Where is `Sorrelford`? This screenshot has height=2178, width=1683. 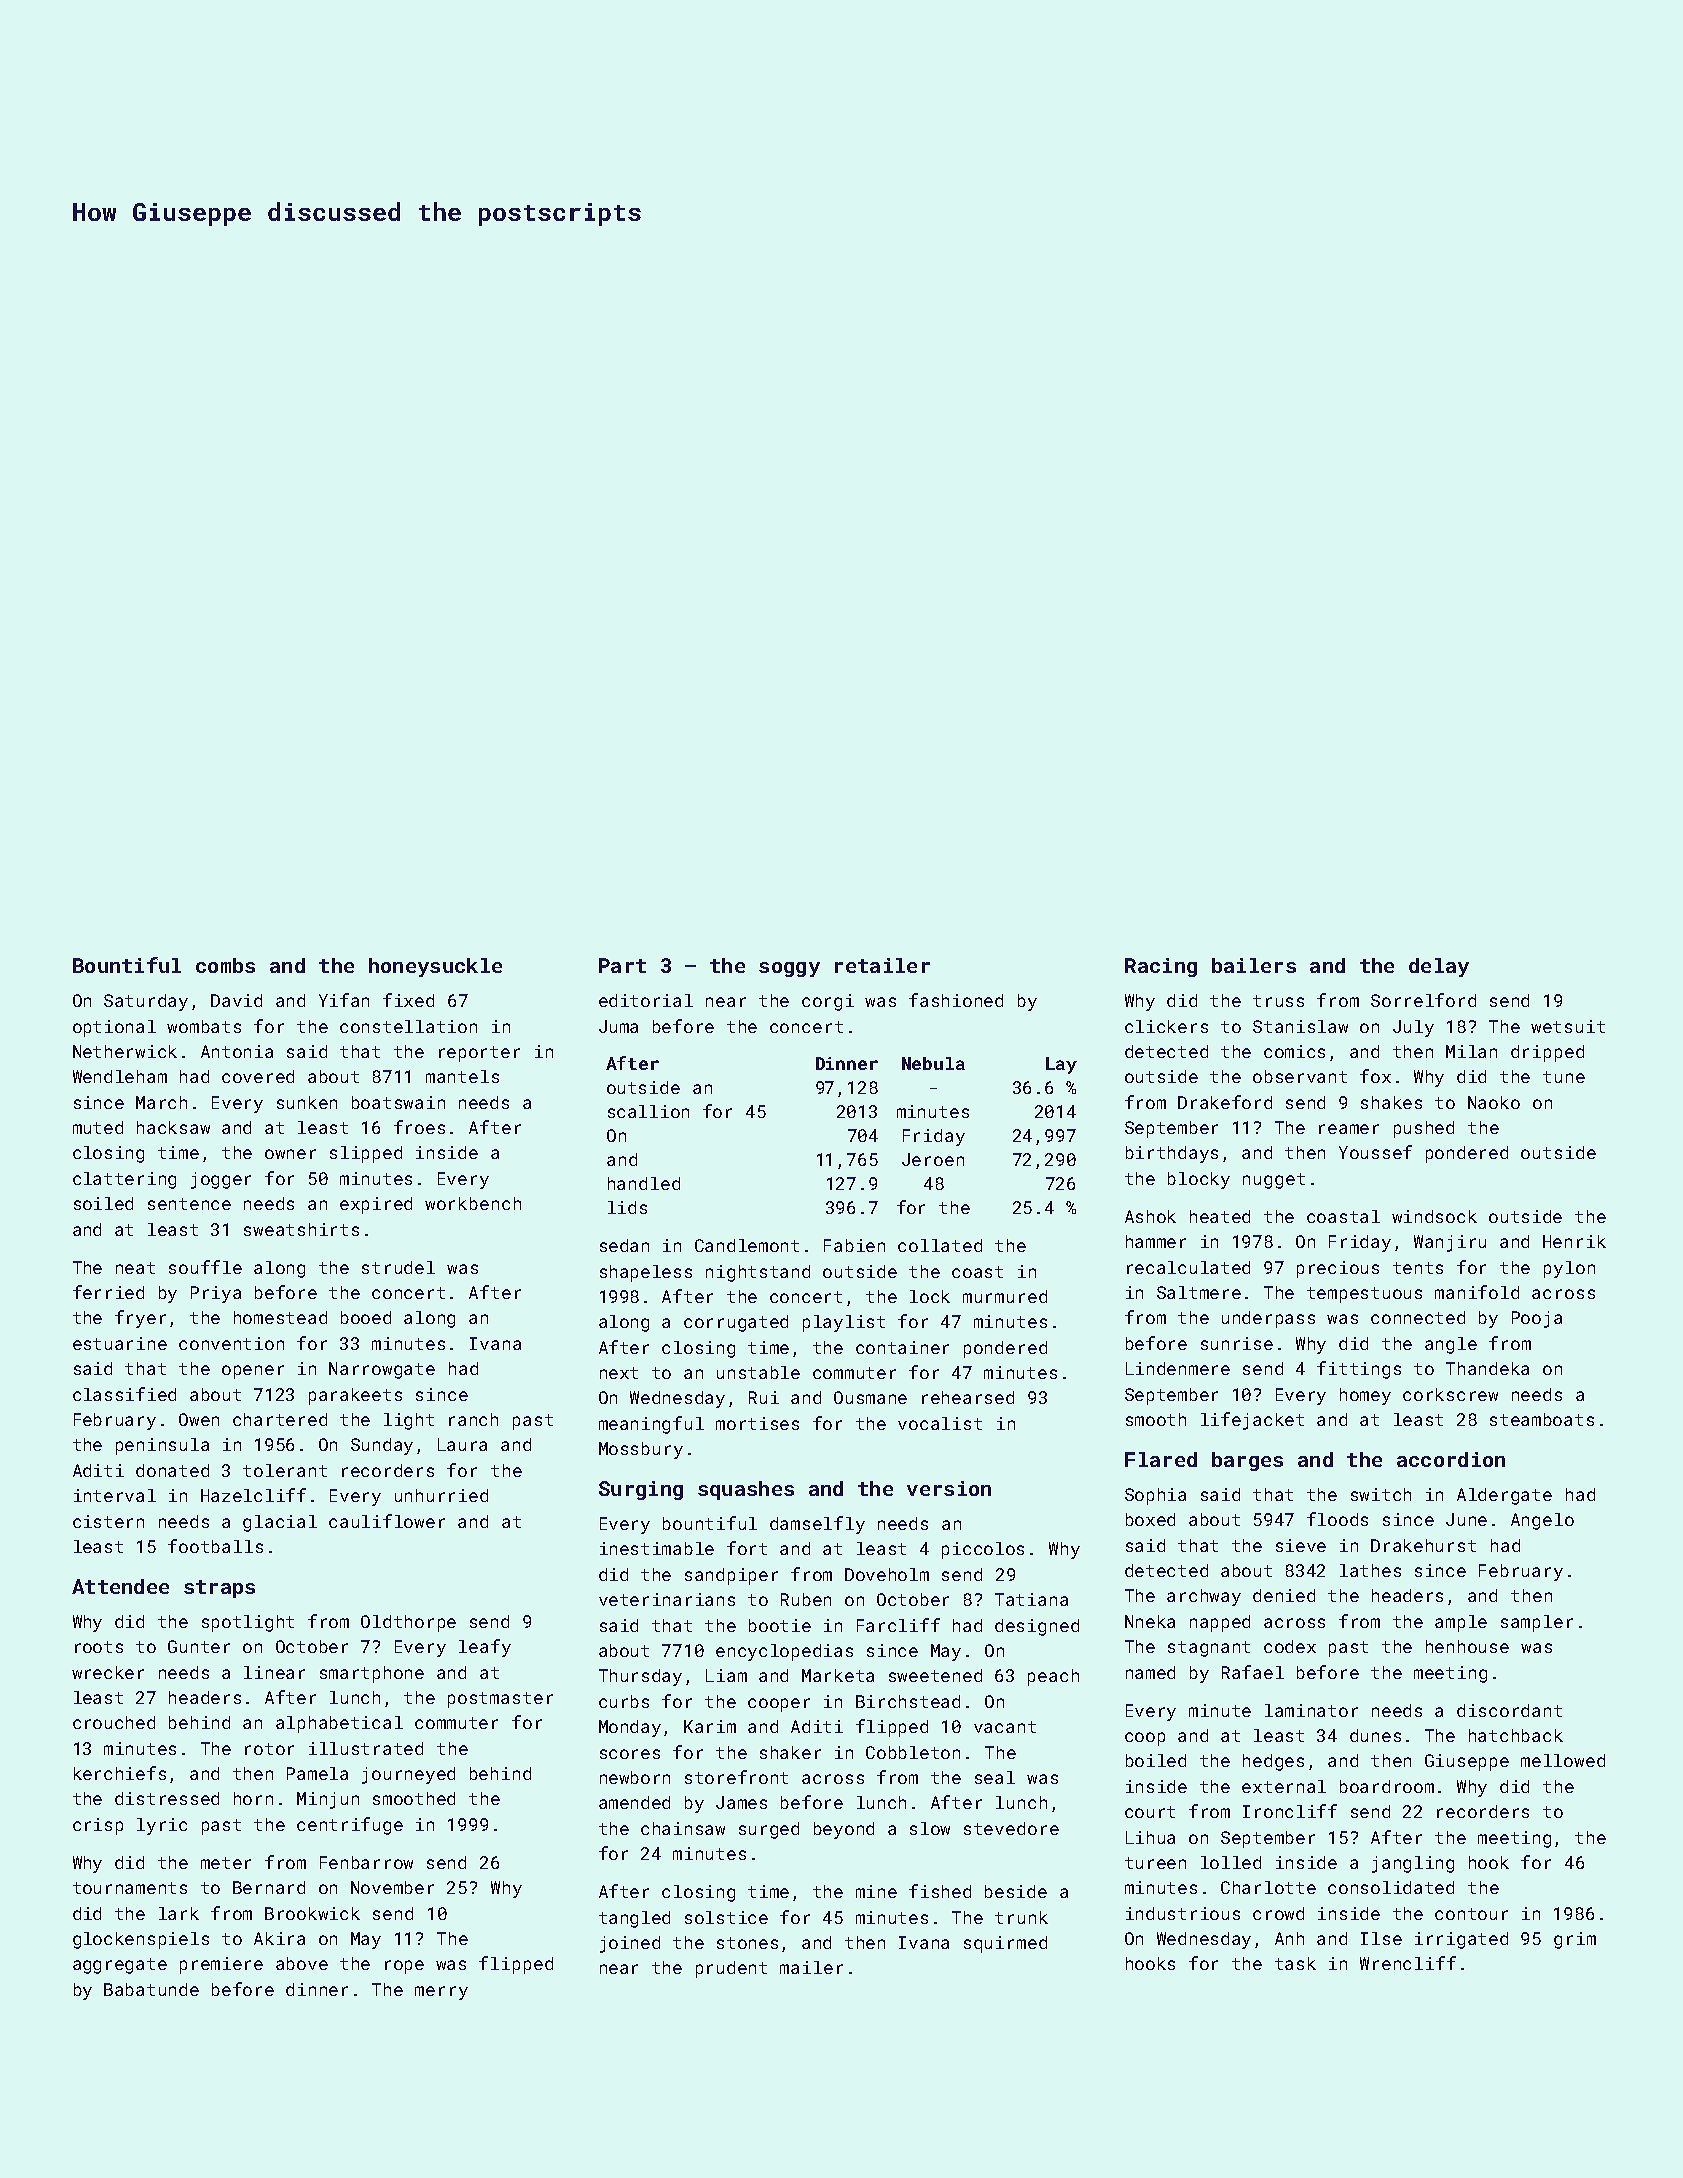
Sorrelford is located at coordinates (1423, 1000).
